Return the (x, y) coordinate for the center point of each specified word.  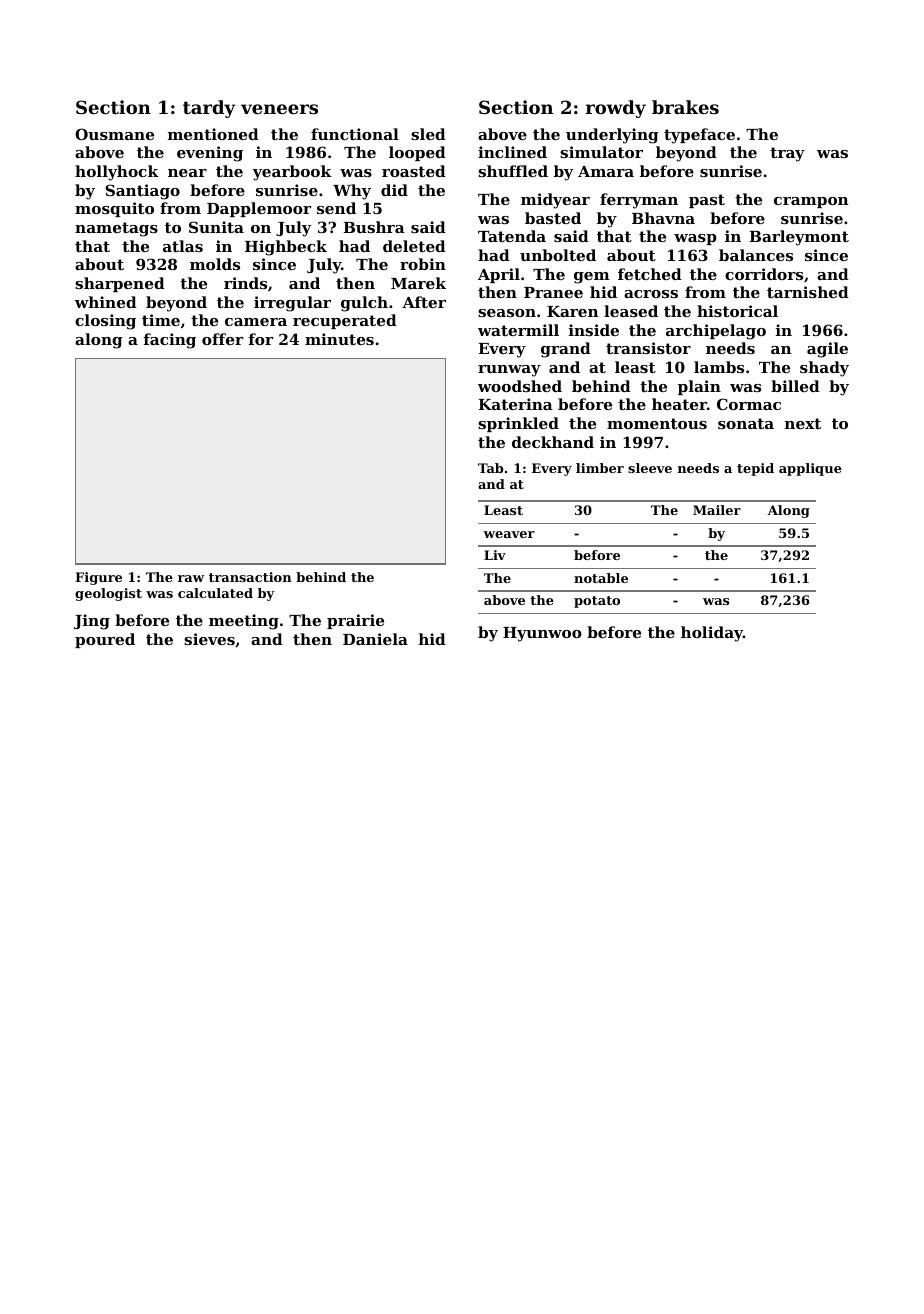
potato (597, 602)
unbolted (558, 255)
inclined (512, 152)
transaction (250, 577)
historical (737, 311)
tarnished (808, 292)
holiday (712, 634)
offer (222, 339)
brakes (685, 107)
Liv (495, 555)
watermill (518, 330)
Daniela (375, 639)
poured (105, 640)
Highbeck (286, 248)
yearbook (292, 173)
